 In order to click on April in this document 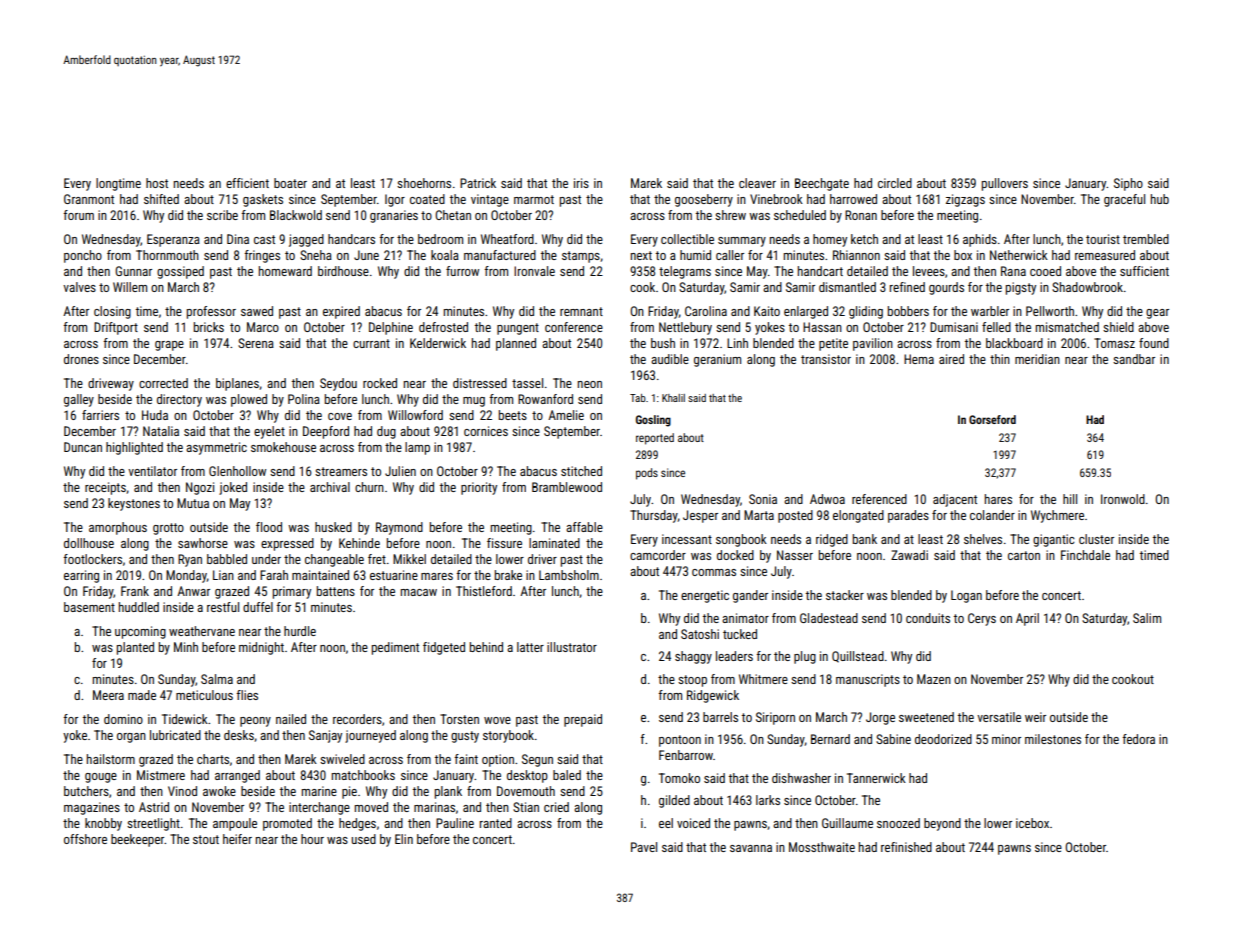, I will do `click(1027, 619)`.
